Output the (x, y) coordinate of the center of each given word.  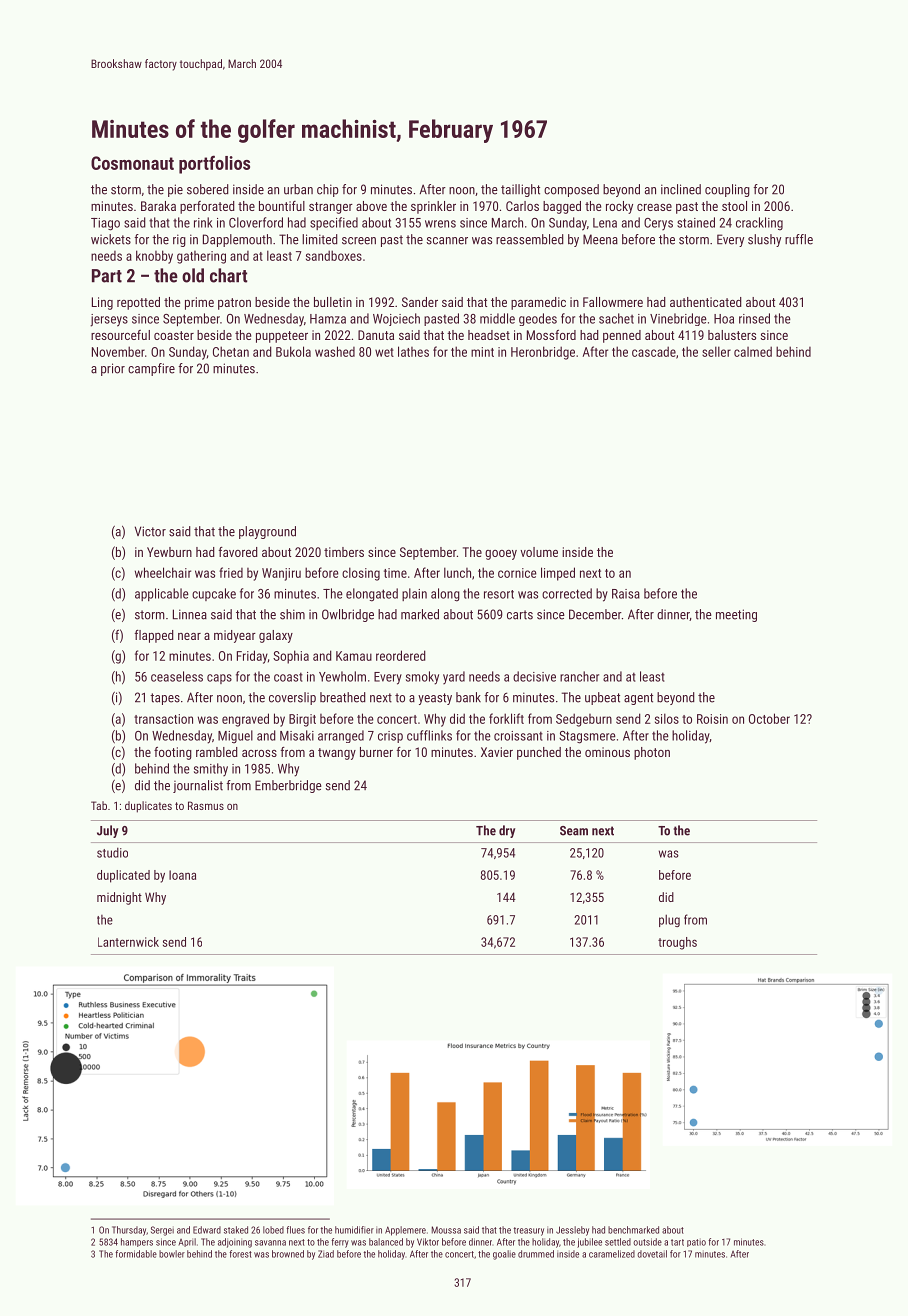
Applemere (405, 1231)
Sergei (162, 1231)
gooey (501, 555)
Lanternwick (128, 942)
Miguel (235, 737)
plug (669, 920)
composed (571, 190)
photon (652, 753)
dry (507, 831)
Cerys (658, 224)
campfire (151, 369)
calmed (753, 351)
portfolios (214, 164)
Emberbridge (288, 786)
